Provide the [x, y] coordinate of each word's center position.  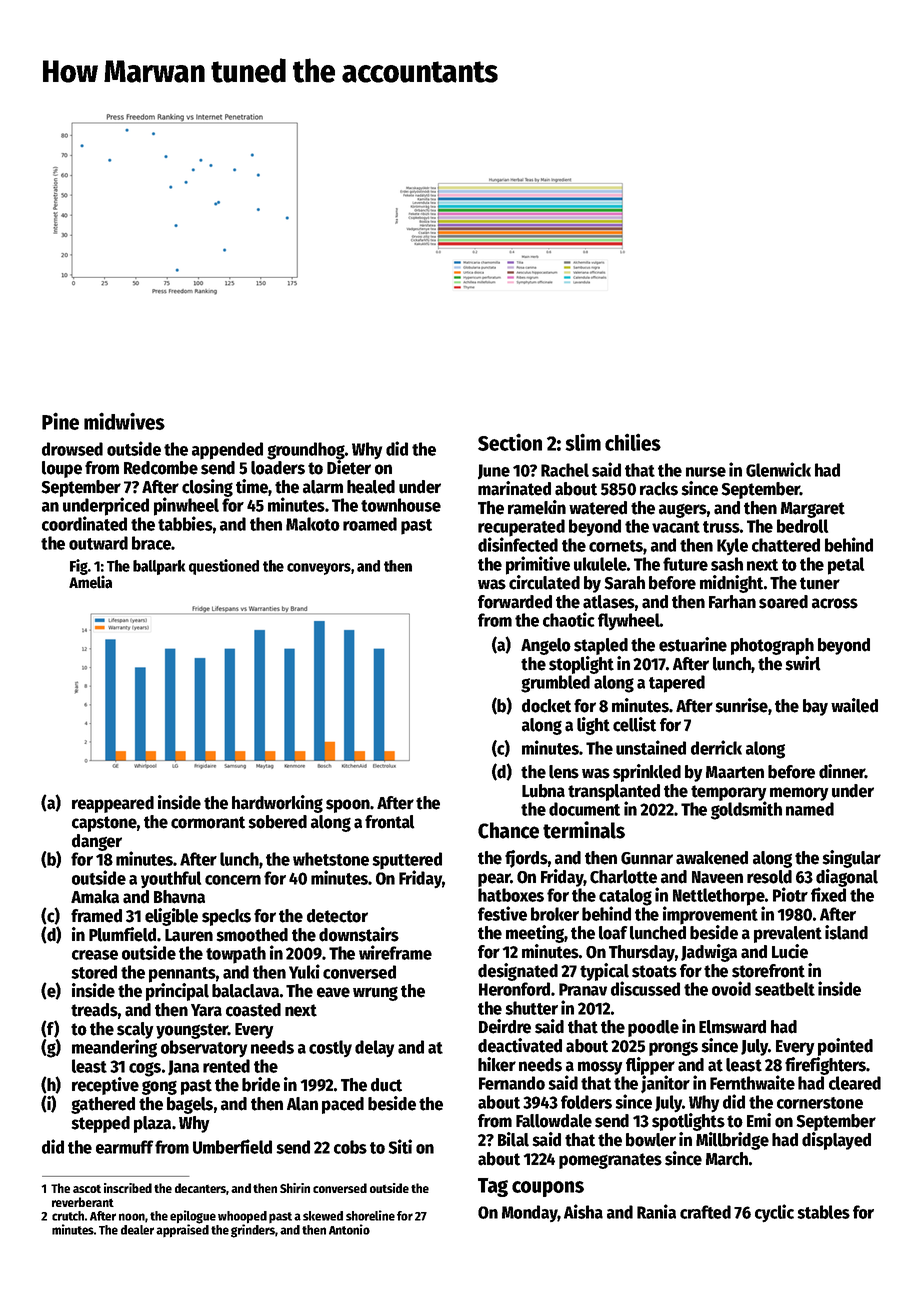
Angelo [546, 646]
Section [510, 442]
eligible [171, 917]
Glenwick [778, 469]
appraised [182, 1231]
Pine [60, 421]
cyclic [774, 1213]
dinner [842, 771]
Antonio [349, 1229]
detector [337, 916]
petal [846, 566]
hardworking [277, 804]
